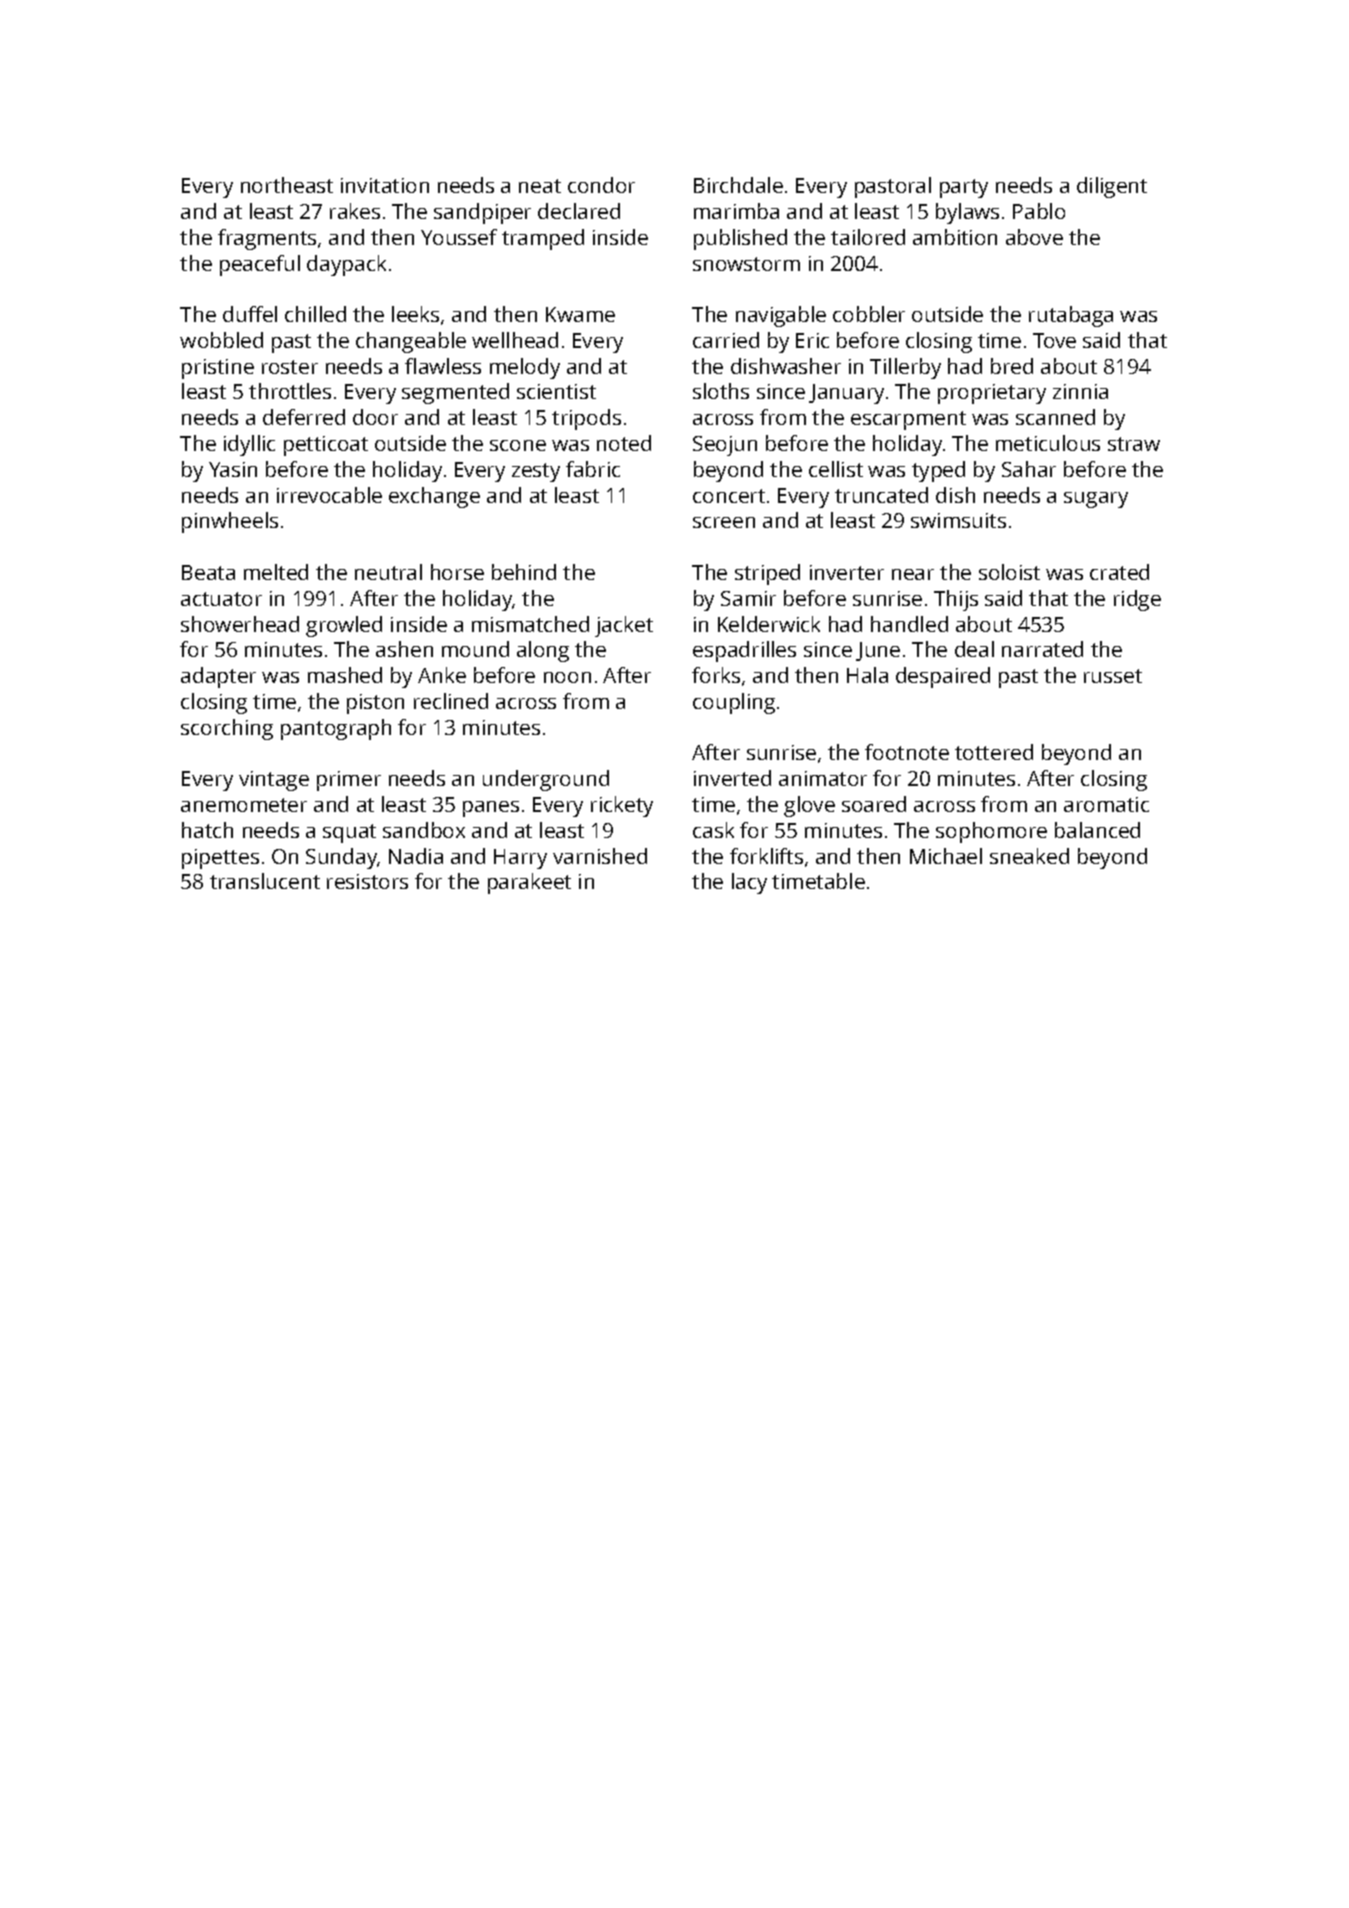  I want to click on chilled, so click(315, 314).
